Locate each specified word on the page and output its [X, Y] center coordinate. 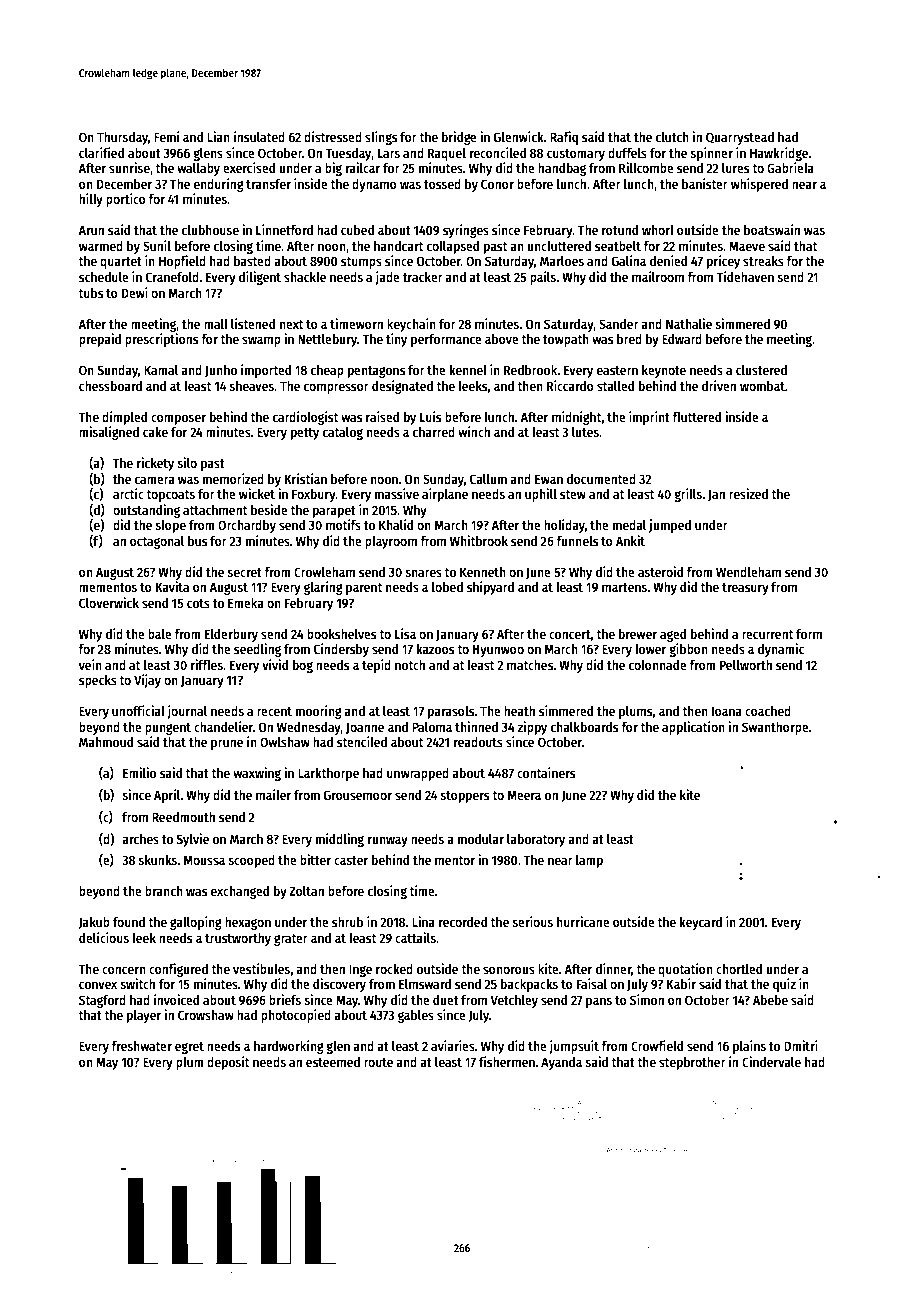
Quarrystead [740, 138]
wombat [762, 386]
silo [187, 462]
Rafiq [564, 138]
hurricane [583, 921]
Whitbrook [479, 540]
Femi [166, 136]
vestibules [261, 968]
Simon [647, 999]
